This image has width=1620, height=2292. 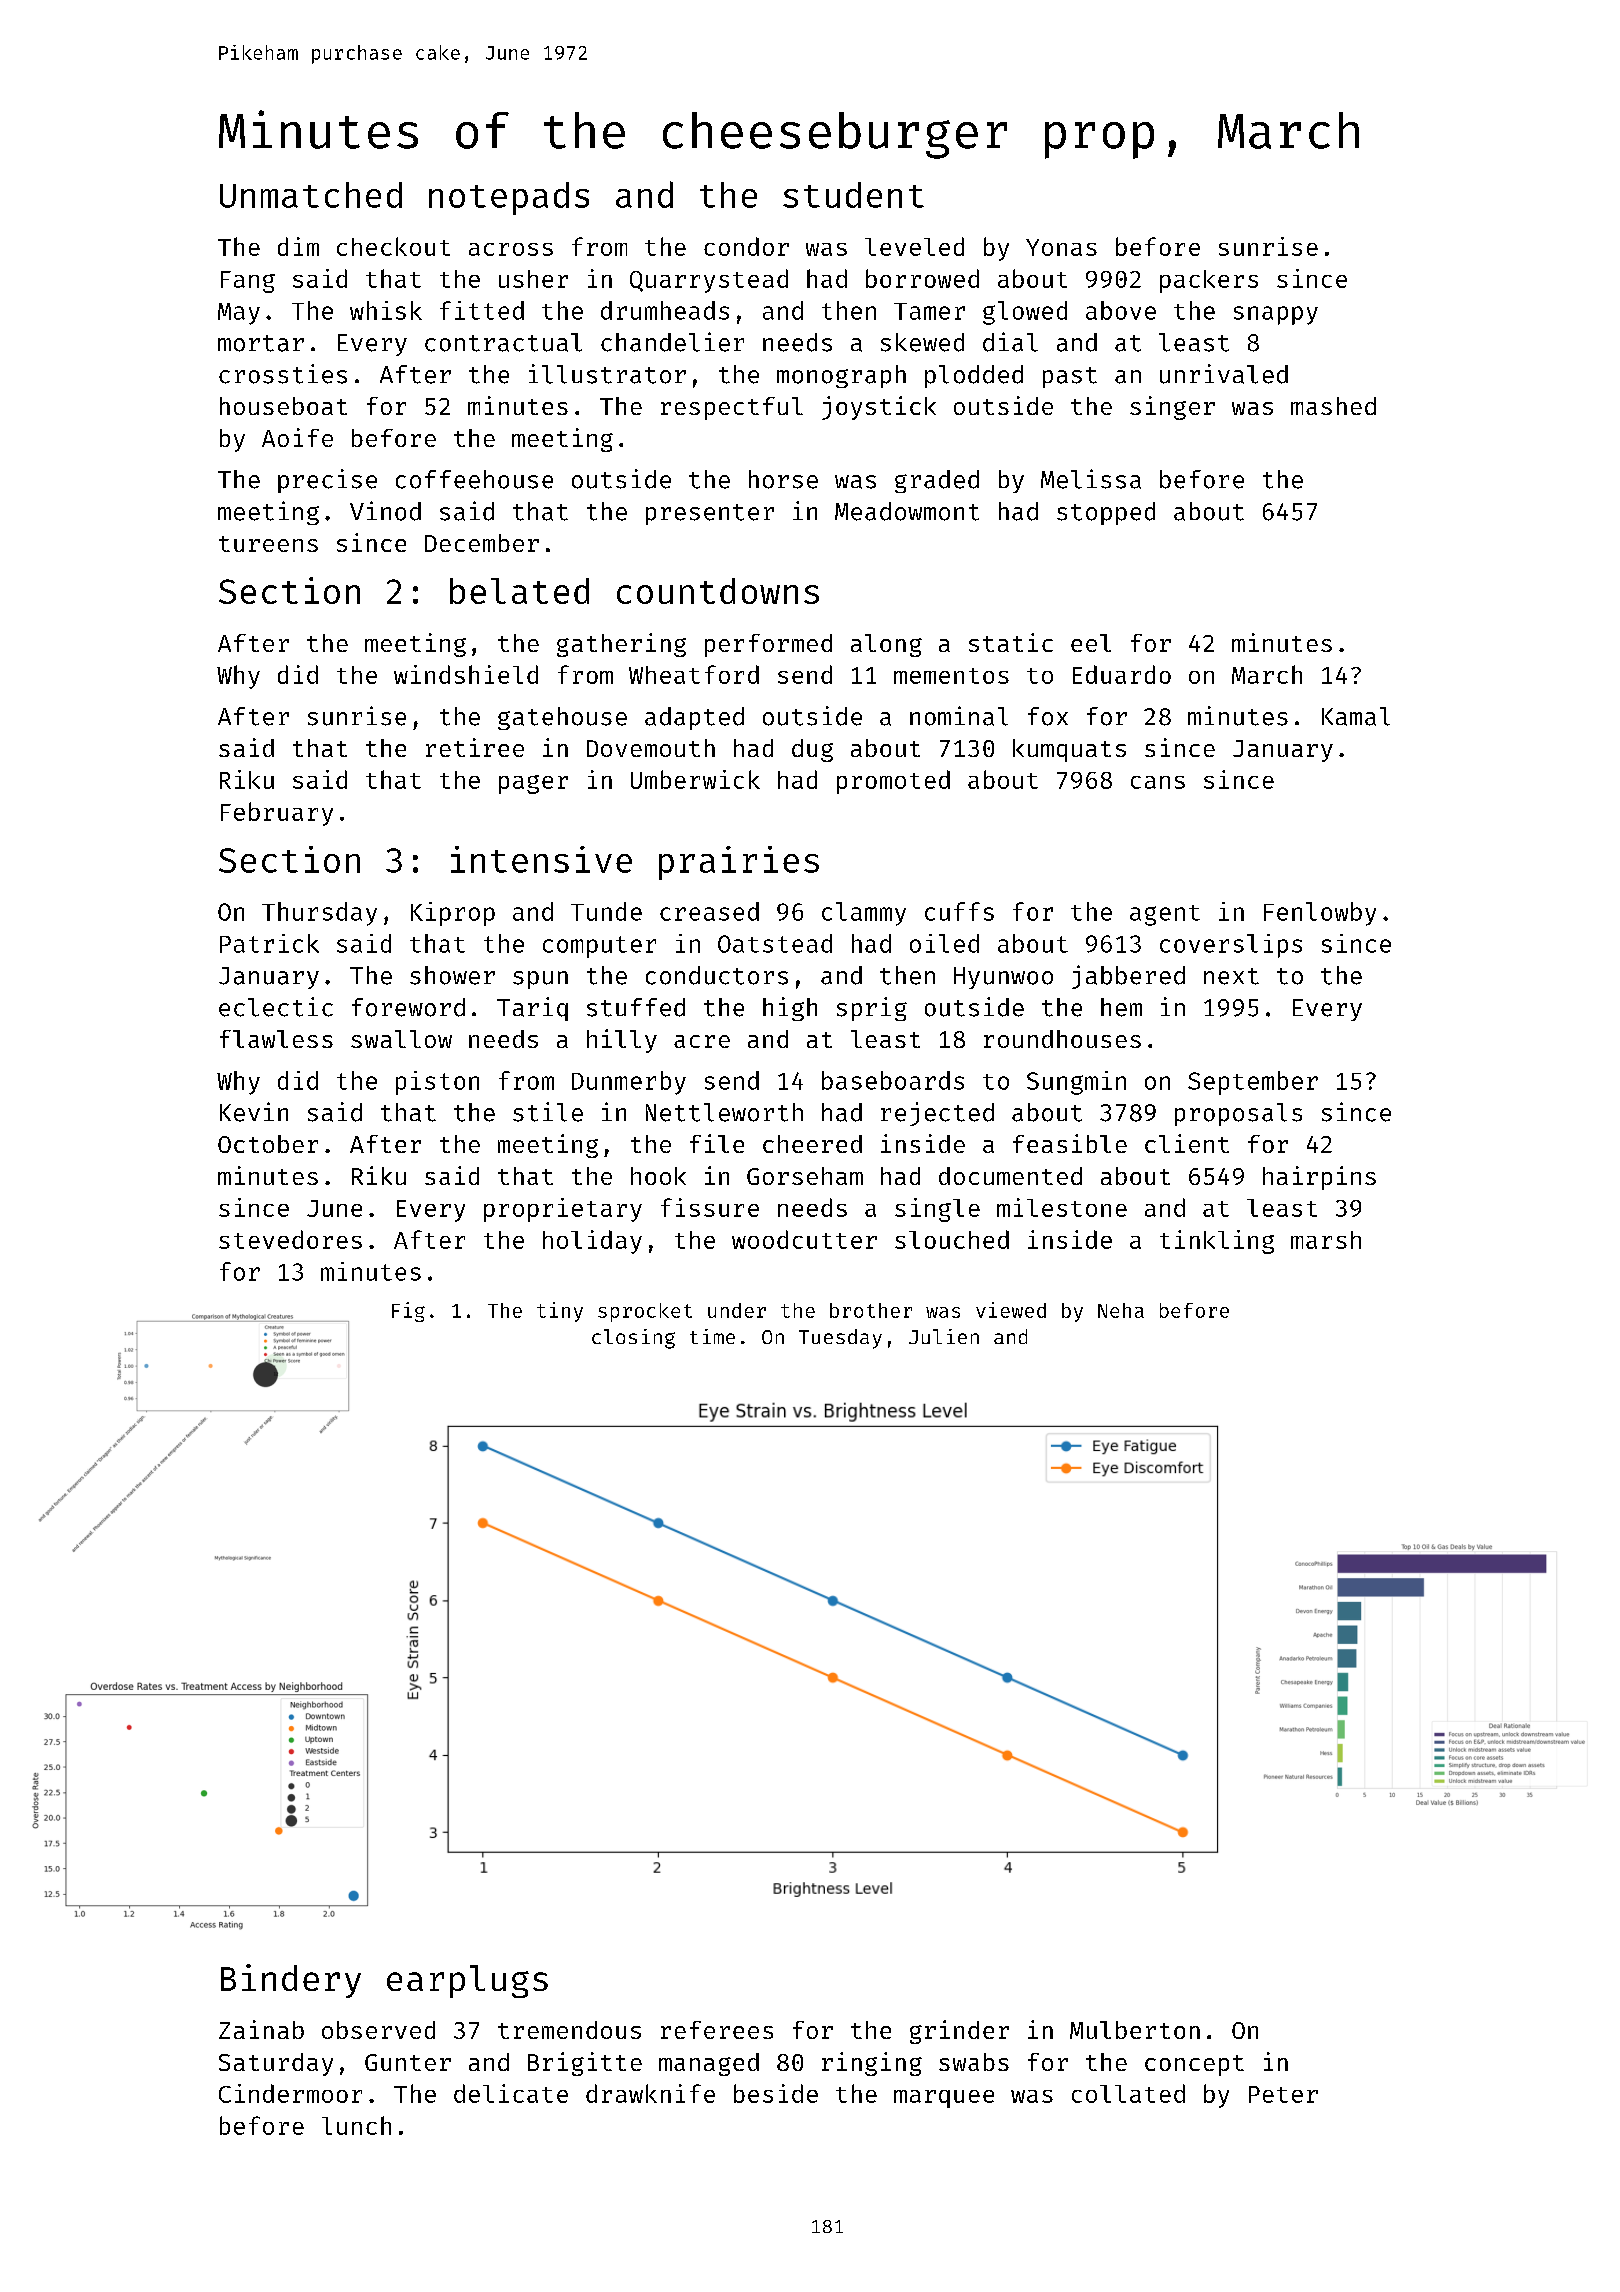 I want to click on lunch, so click(x=356, y=2125).
